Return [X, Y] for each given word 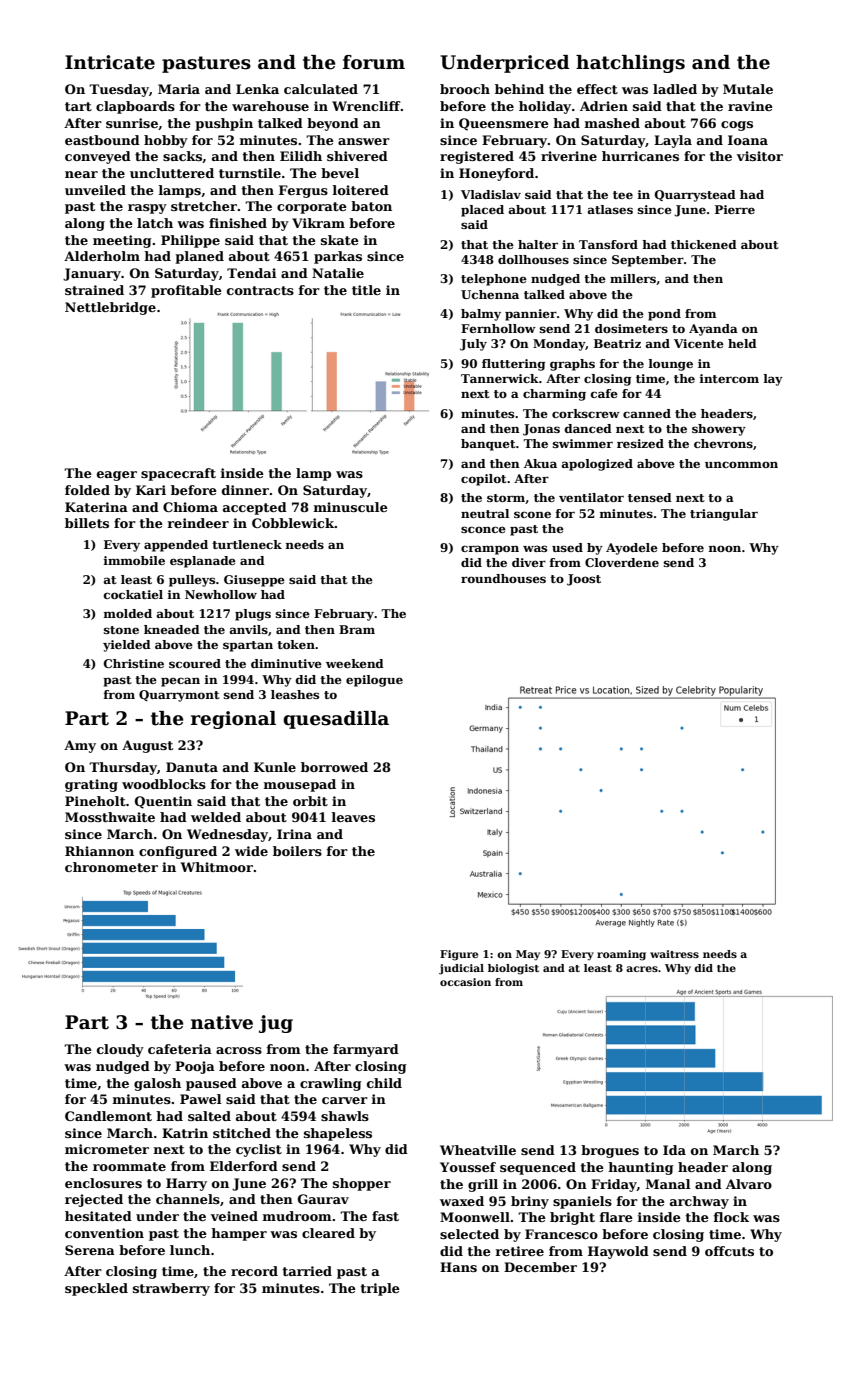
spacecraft [178, 474]
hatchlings [630, 64]
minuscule [351, 507]
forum [374, 62]
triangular [724, 515]
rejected [94, 1200]
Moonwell [475, 1217]
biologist [513, 969]
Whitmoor [217, 867]
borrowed [334, 767]
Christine [134, 663]
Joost [584, 580]
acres [642, 969]
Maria [179, 89]
